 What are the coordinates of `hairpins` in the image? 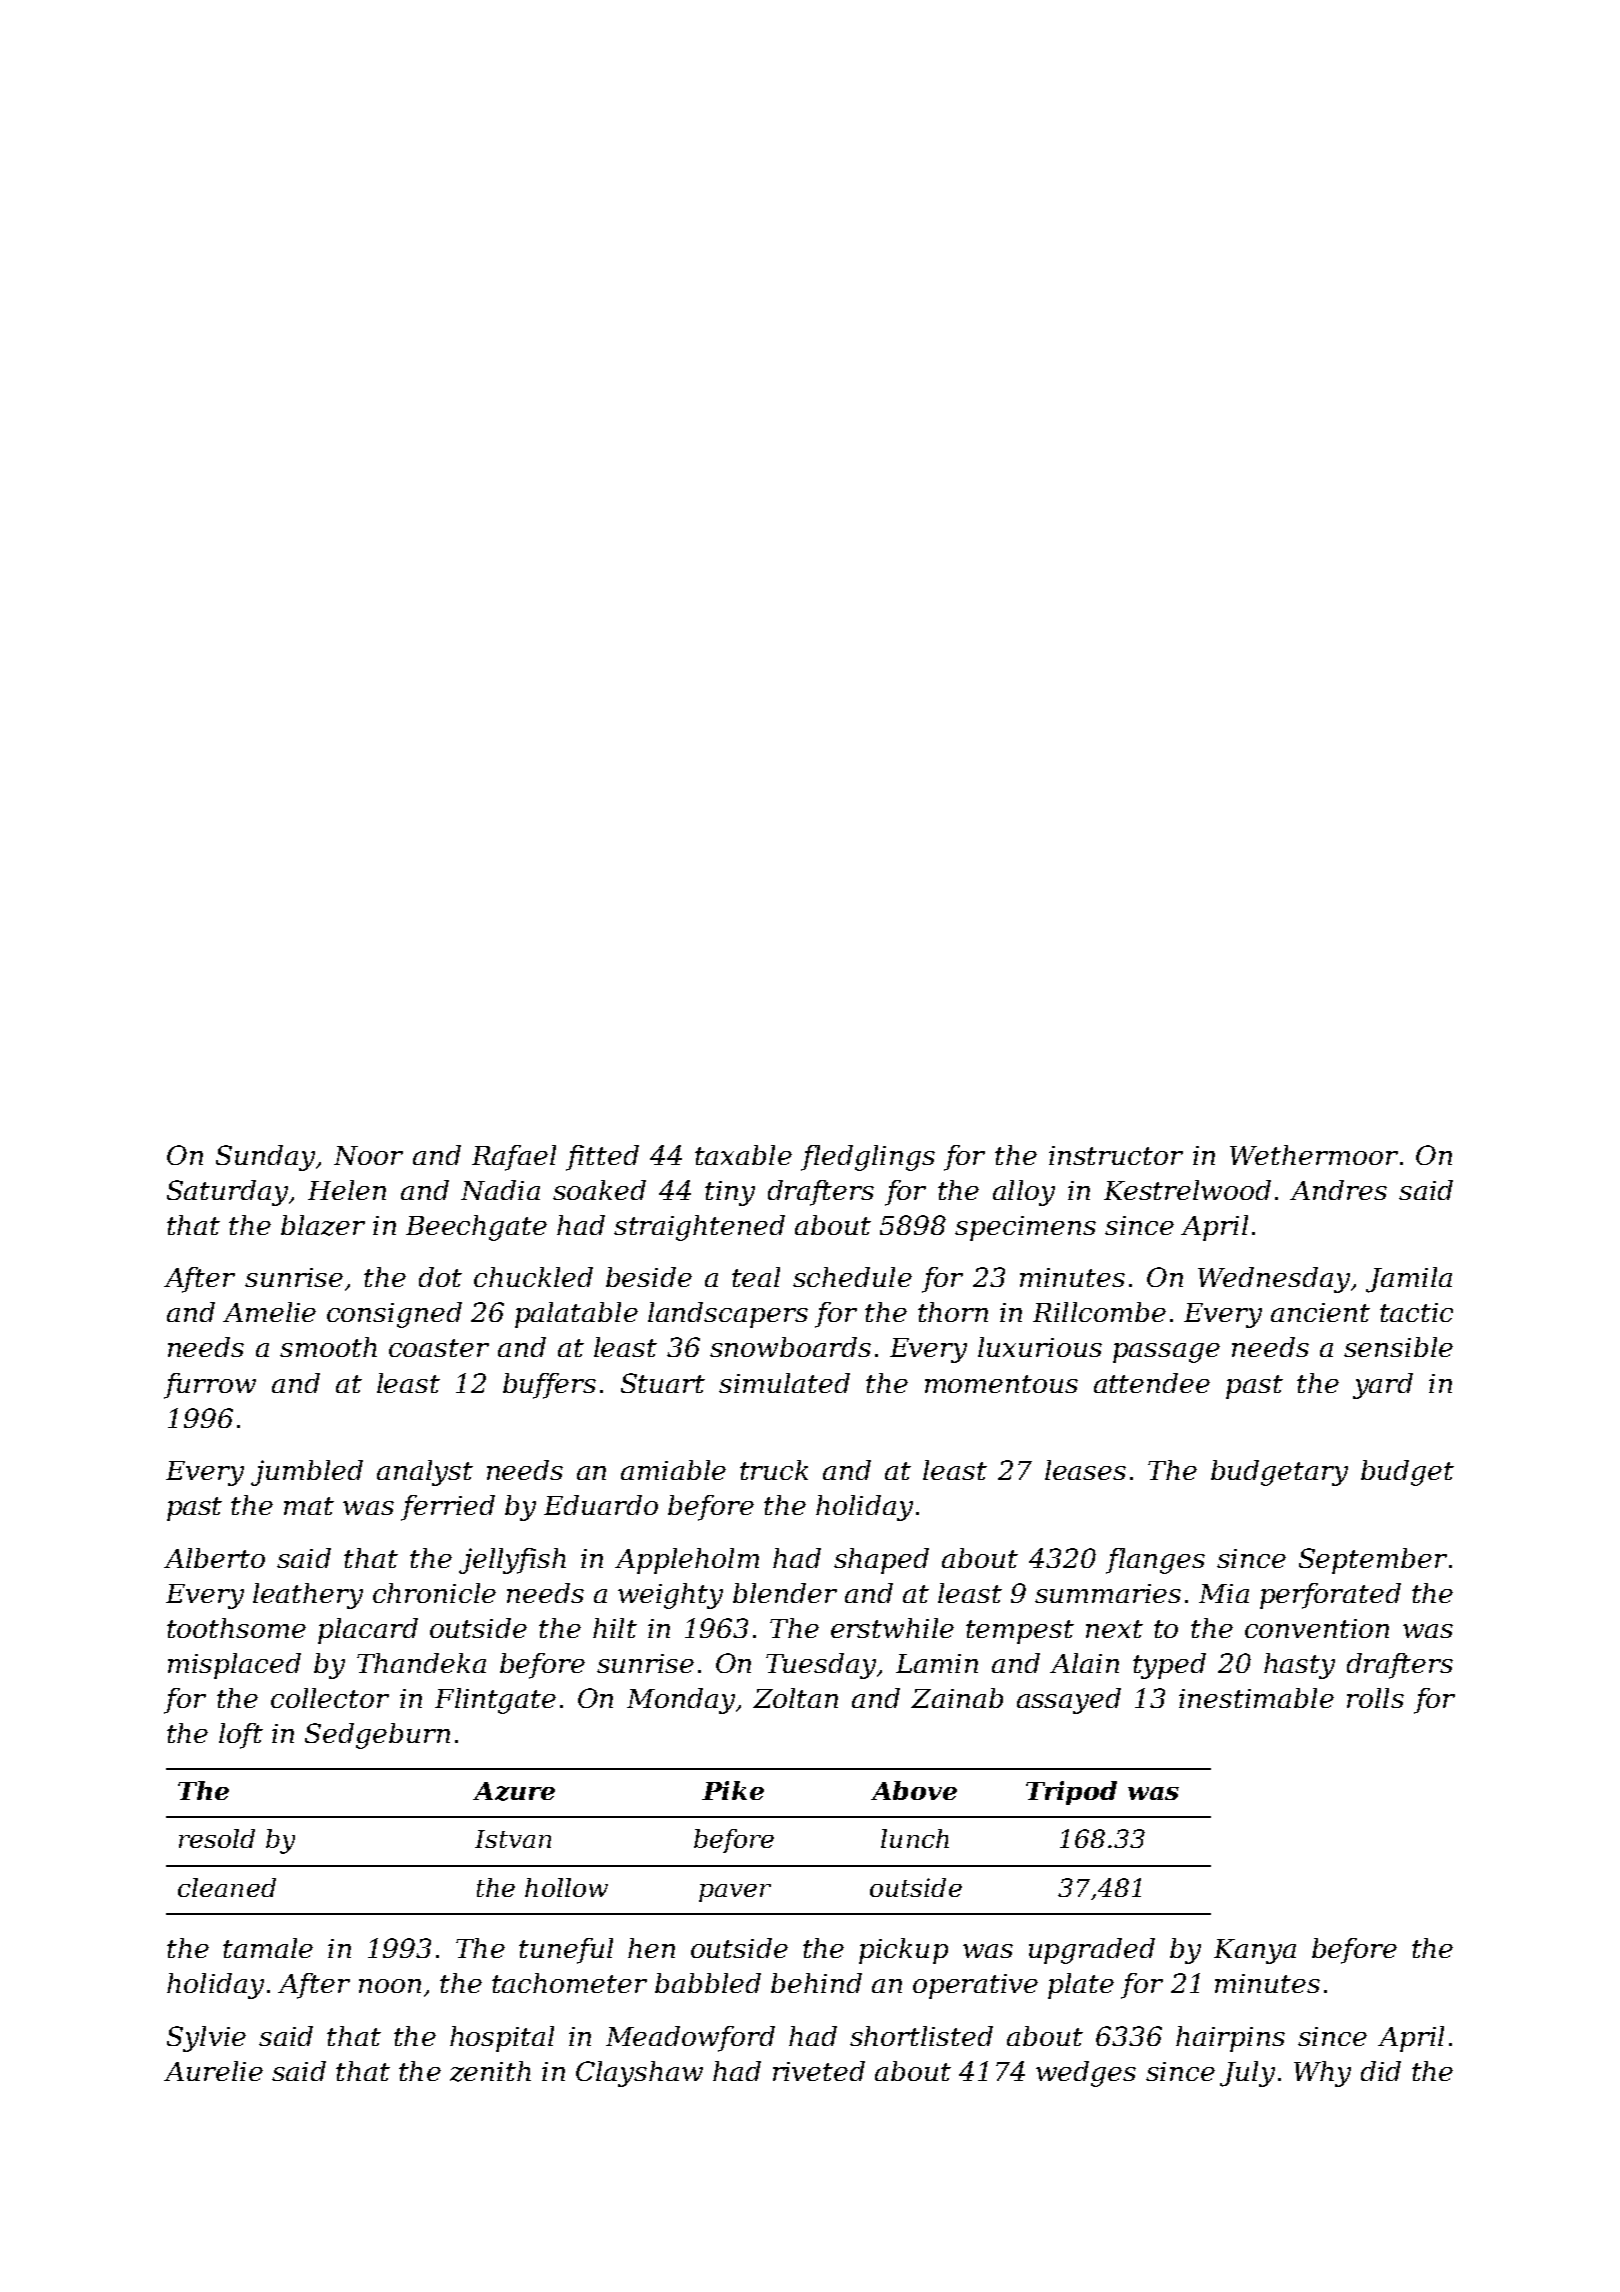 It's located at (1230, 2039).
